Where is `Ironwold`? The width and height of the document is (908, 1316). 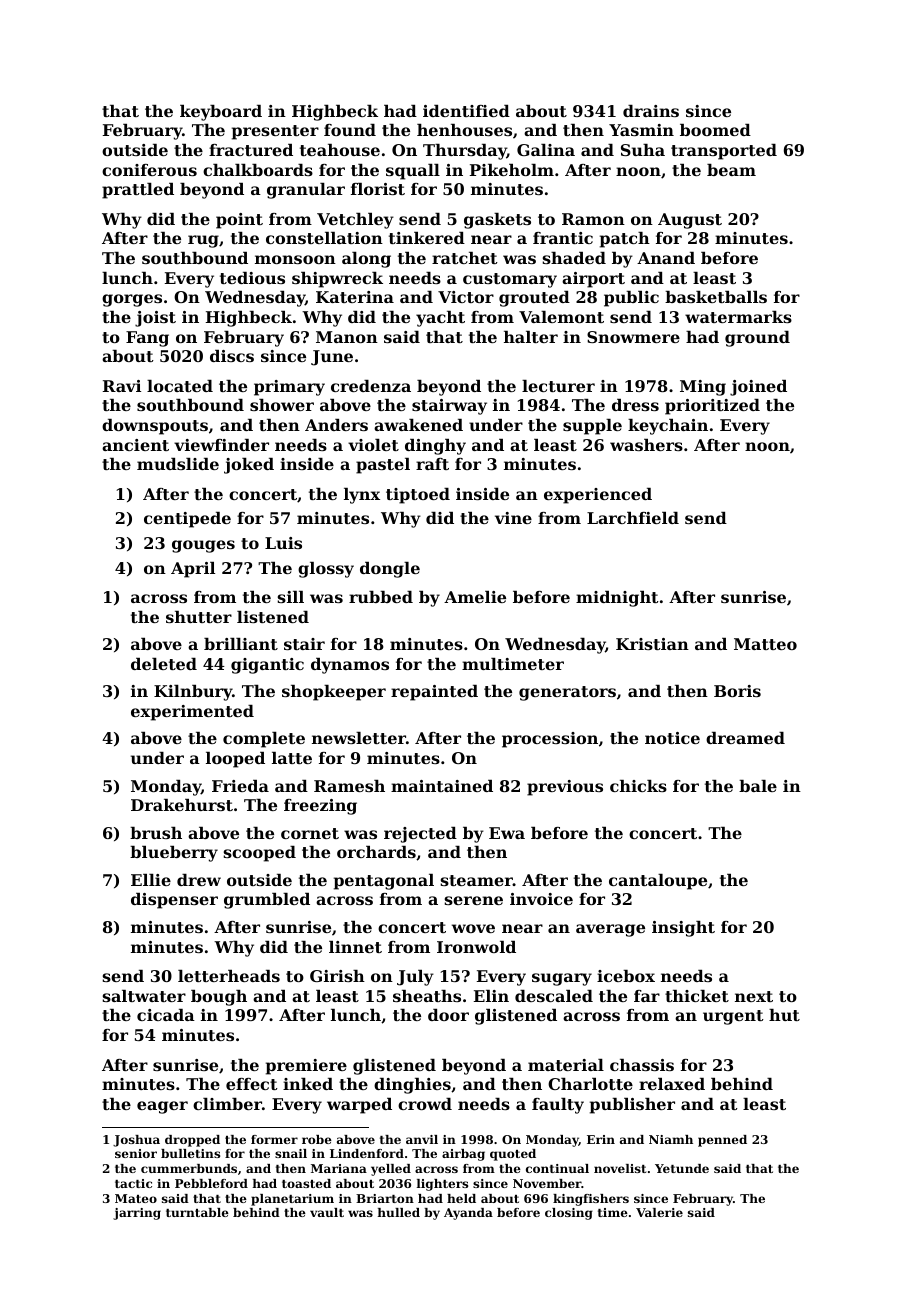
Ironwold is located at coordinates (476, 947).
